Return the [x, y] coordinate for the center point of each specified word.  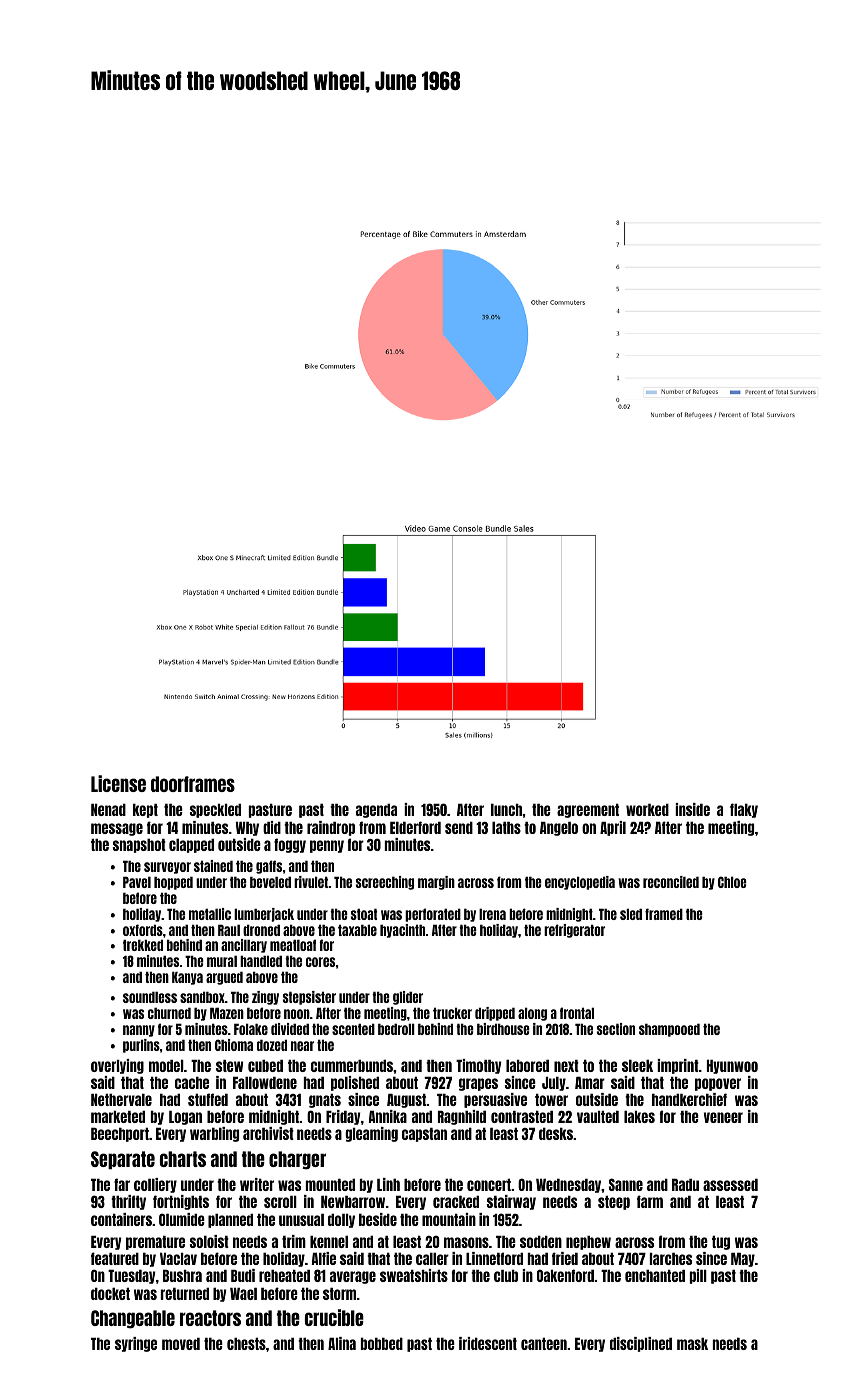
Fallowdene [265, 1083]
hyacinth [403, 931]
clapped [191, 846]
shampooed [669, 1030]
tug [721, 1243]
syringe [136, 1344]
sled [631, 914]
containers [121, 1219]
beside [378, 1219]
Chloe [732, 882]
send [459, 828]
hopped [173, 883]
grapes [478, 1084]
